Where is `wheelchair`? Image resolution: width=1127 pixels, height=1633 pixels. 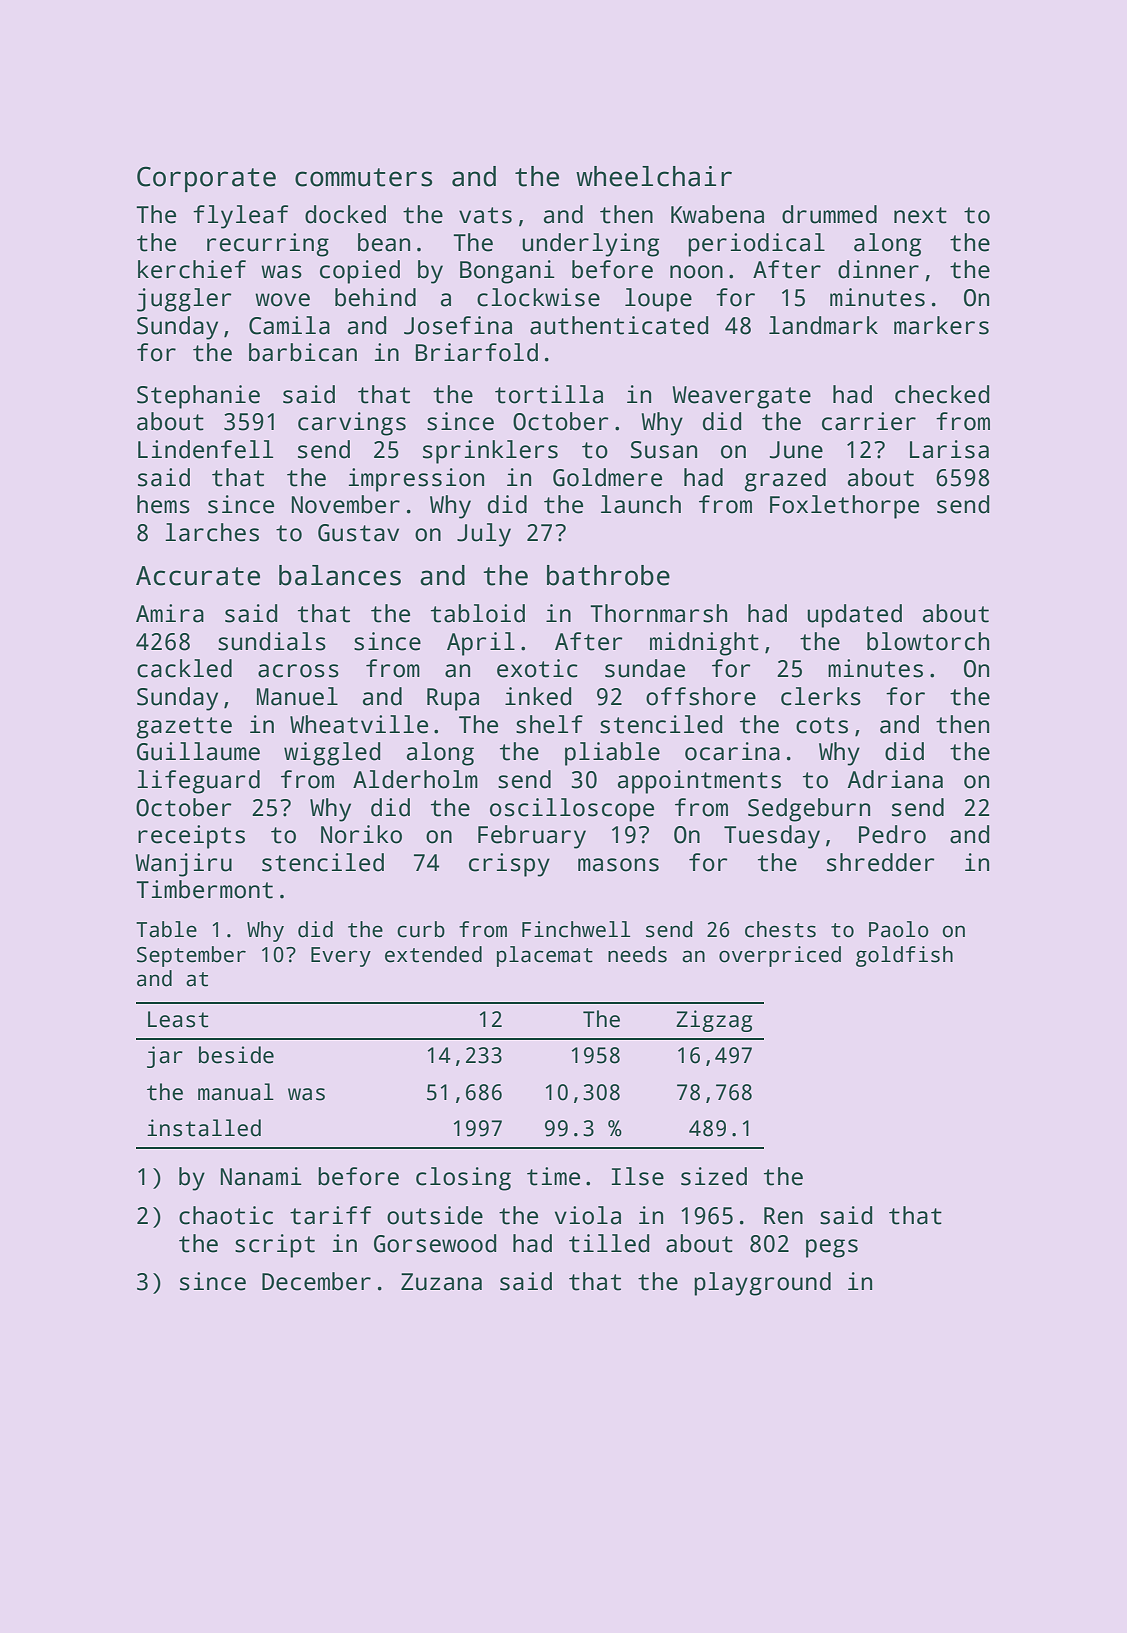 wheelchair is located at coordinates (654, 176).
